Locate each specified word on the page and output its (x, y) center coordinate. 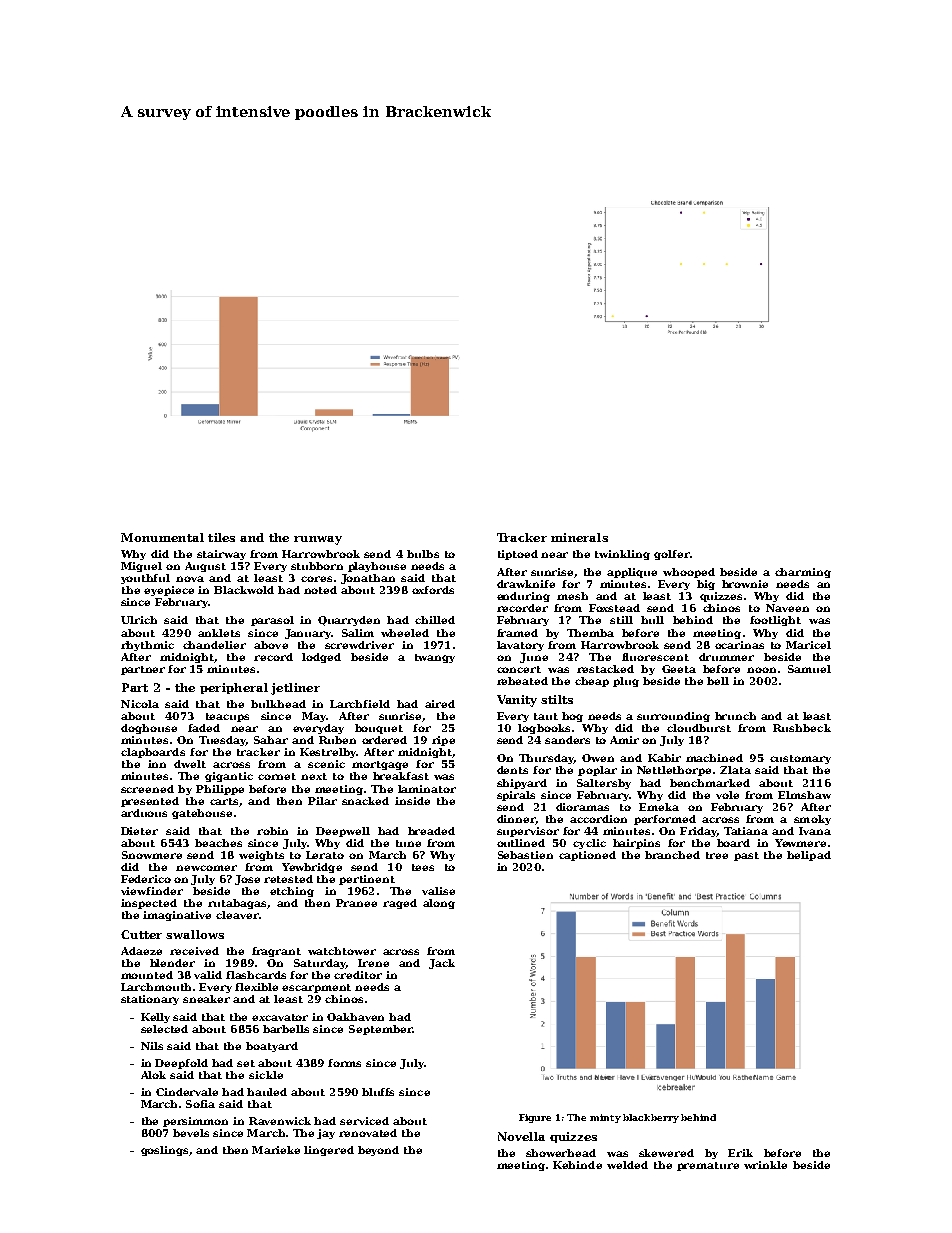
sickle (266, 1075)
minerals (579, 537)
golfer (672, 555)
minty (605, 1118)
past (746, 856)
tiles (221, 537)
